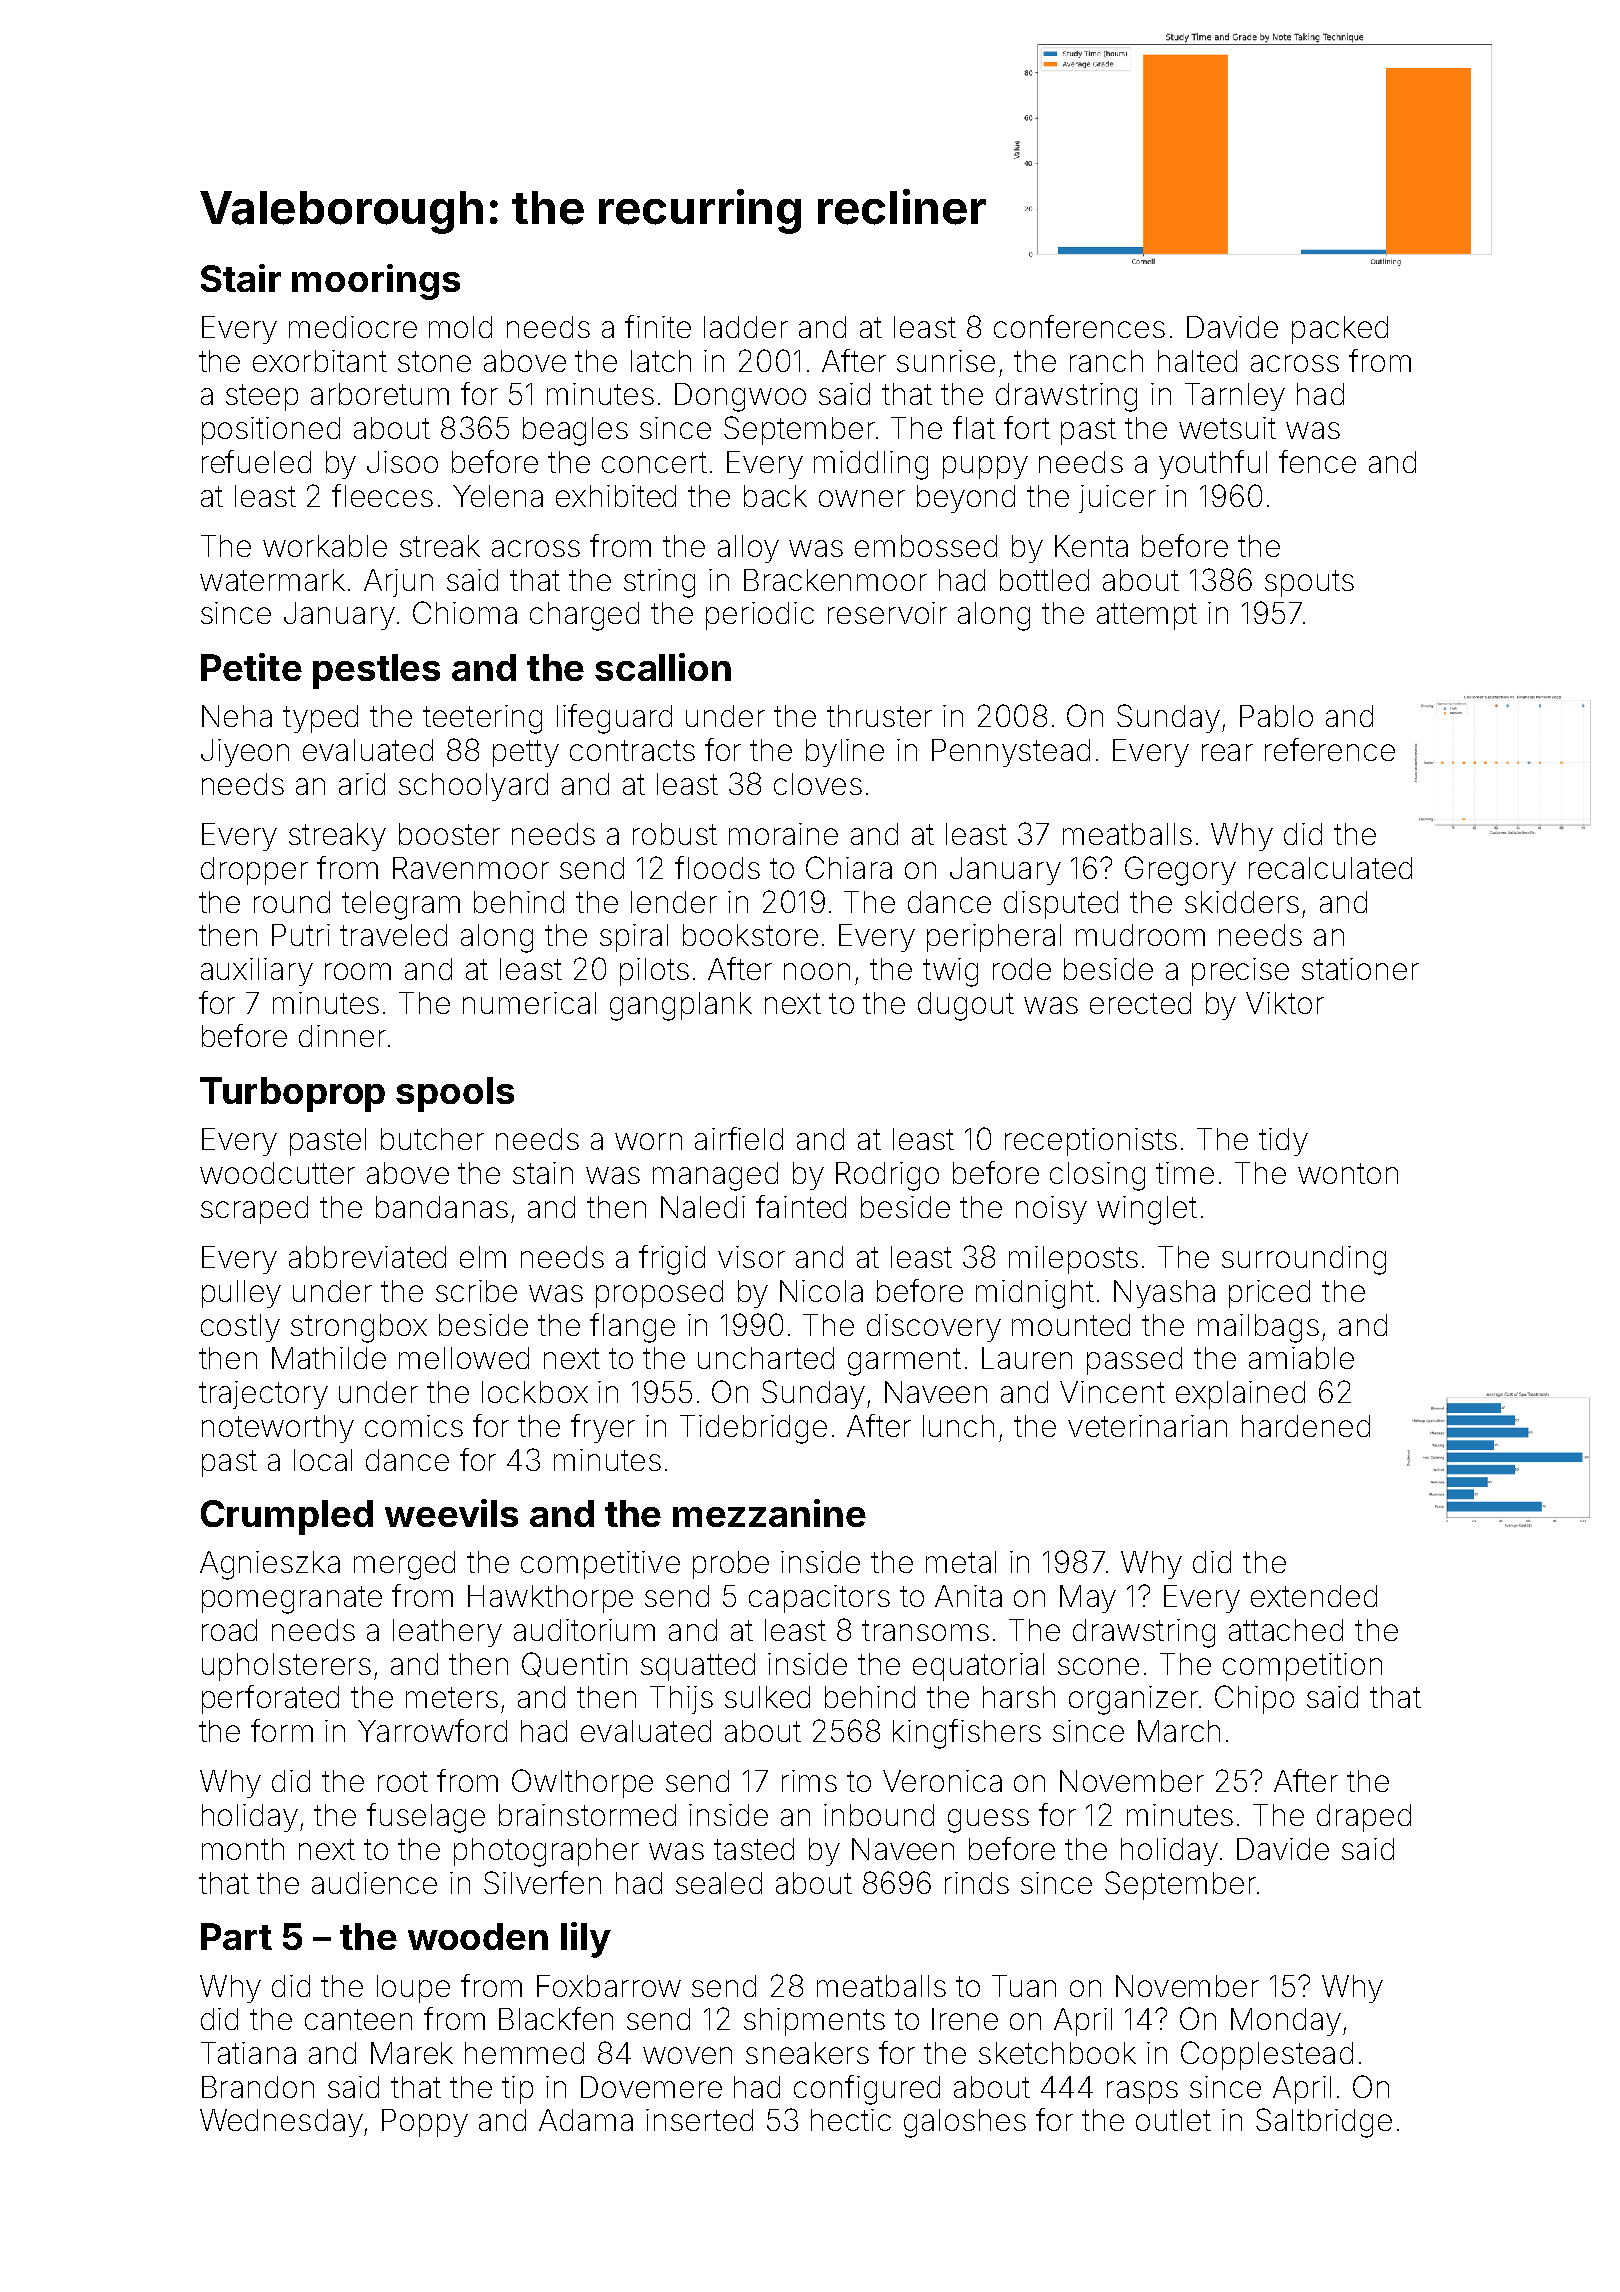 Image resolution: width=1620 pixels, height=2292 pixels. Describe the element at coordinates (648, 1141) in the screenshot. I see `worn` at that location.
